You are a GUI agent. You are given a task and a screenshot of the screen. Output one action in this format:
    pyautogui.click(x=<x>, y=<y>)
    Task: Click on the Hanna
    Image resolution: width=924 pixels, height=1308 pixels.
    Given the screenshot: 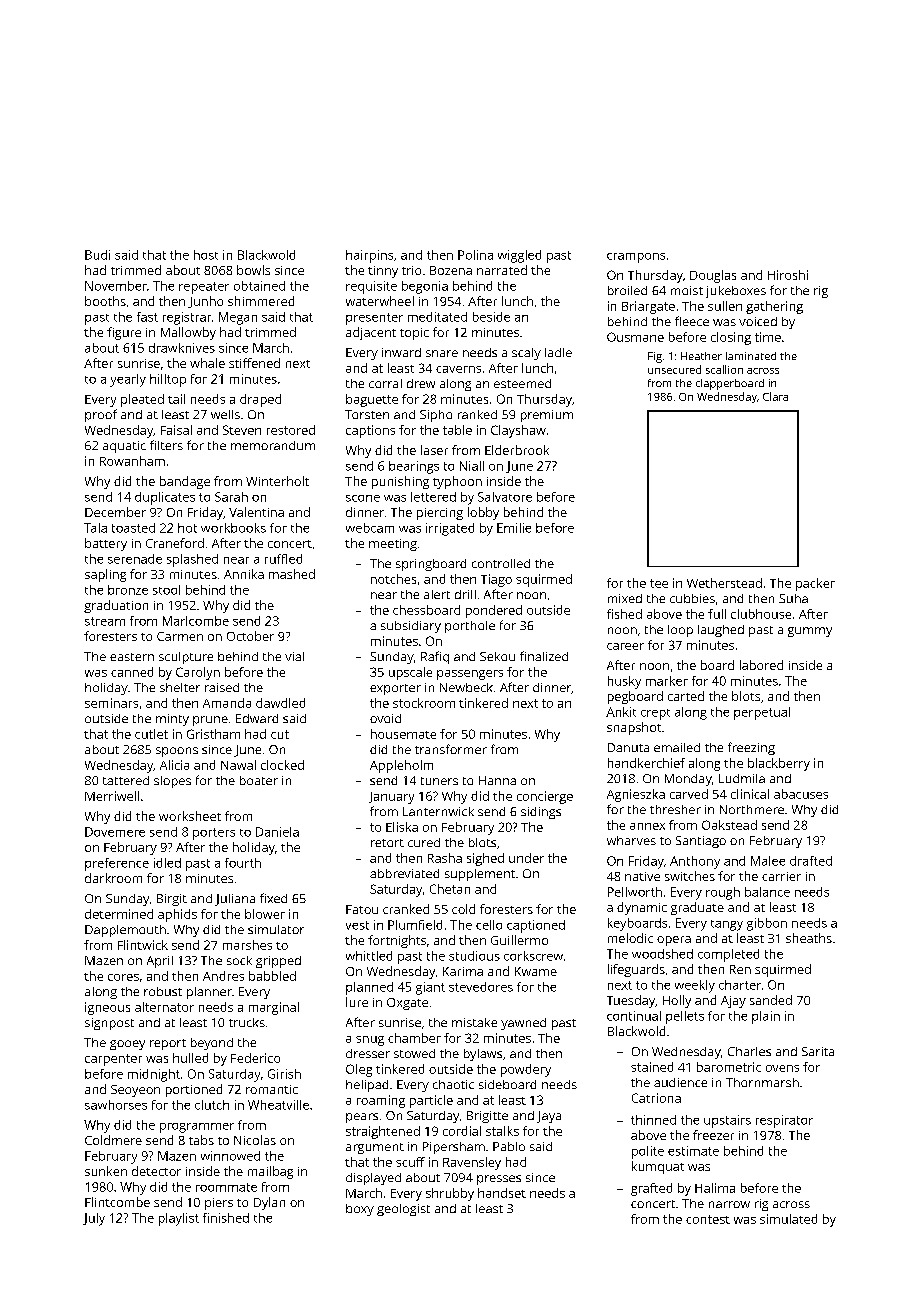 What is the action you would take?
    pyautogui.click(x=497, y=780)
